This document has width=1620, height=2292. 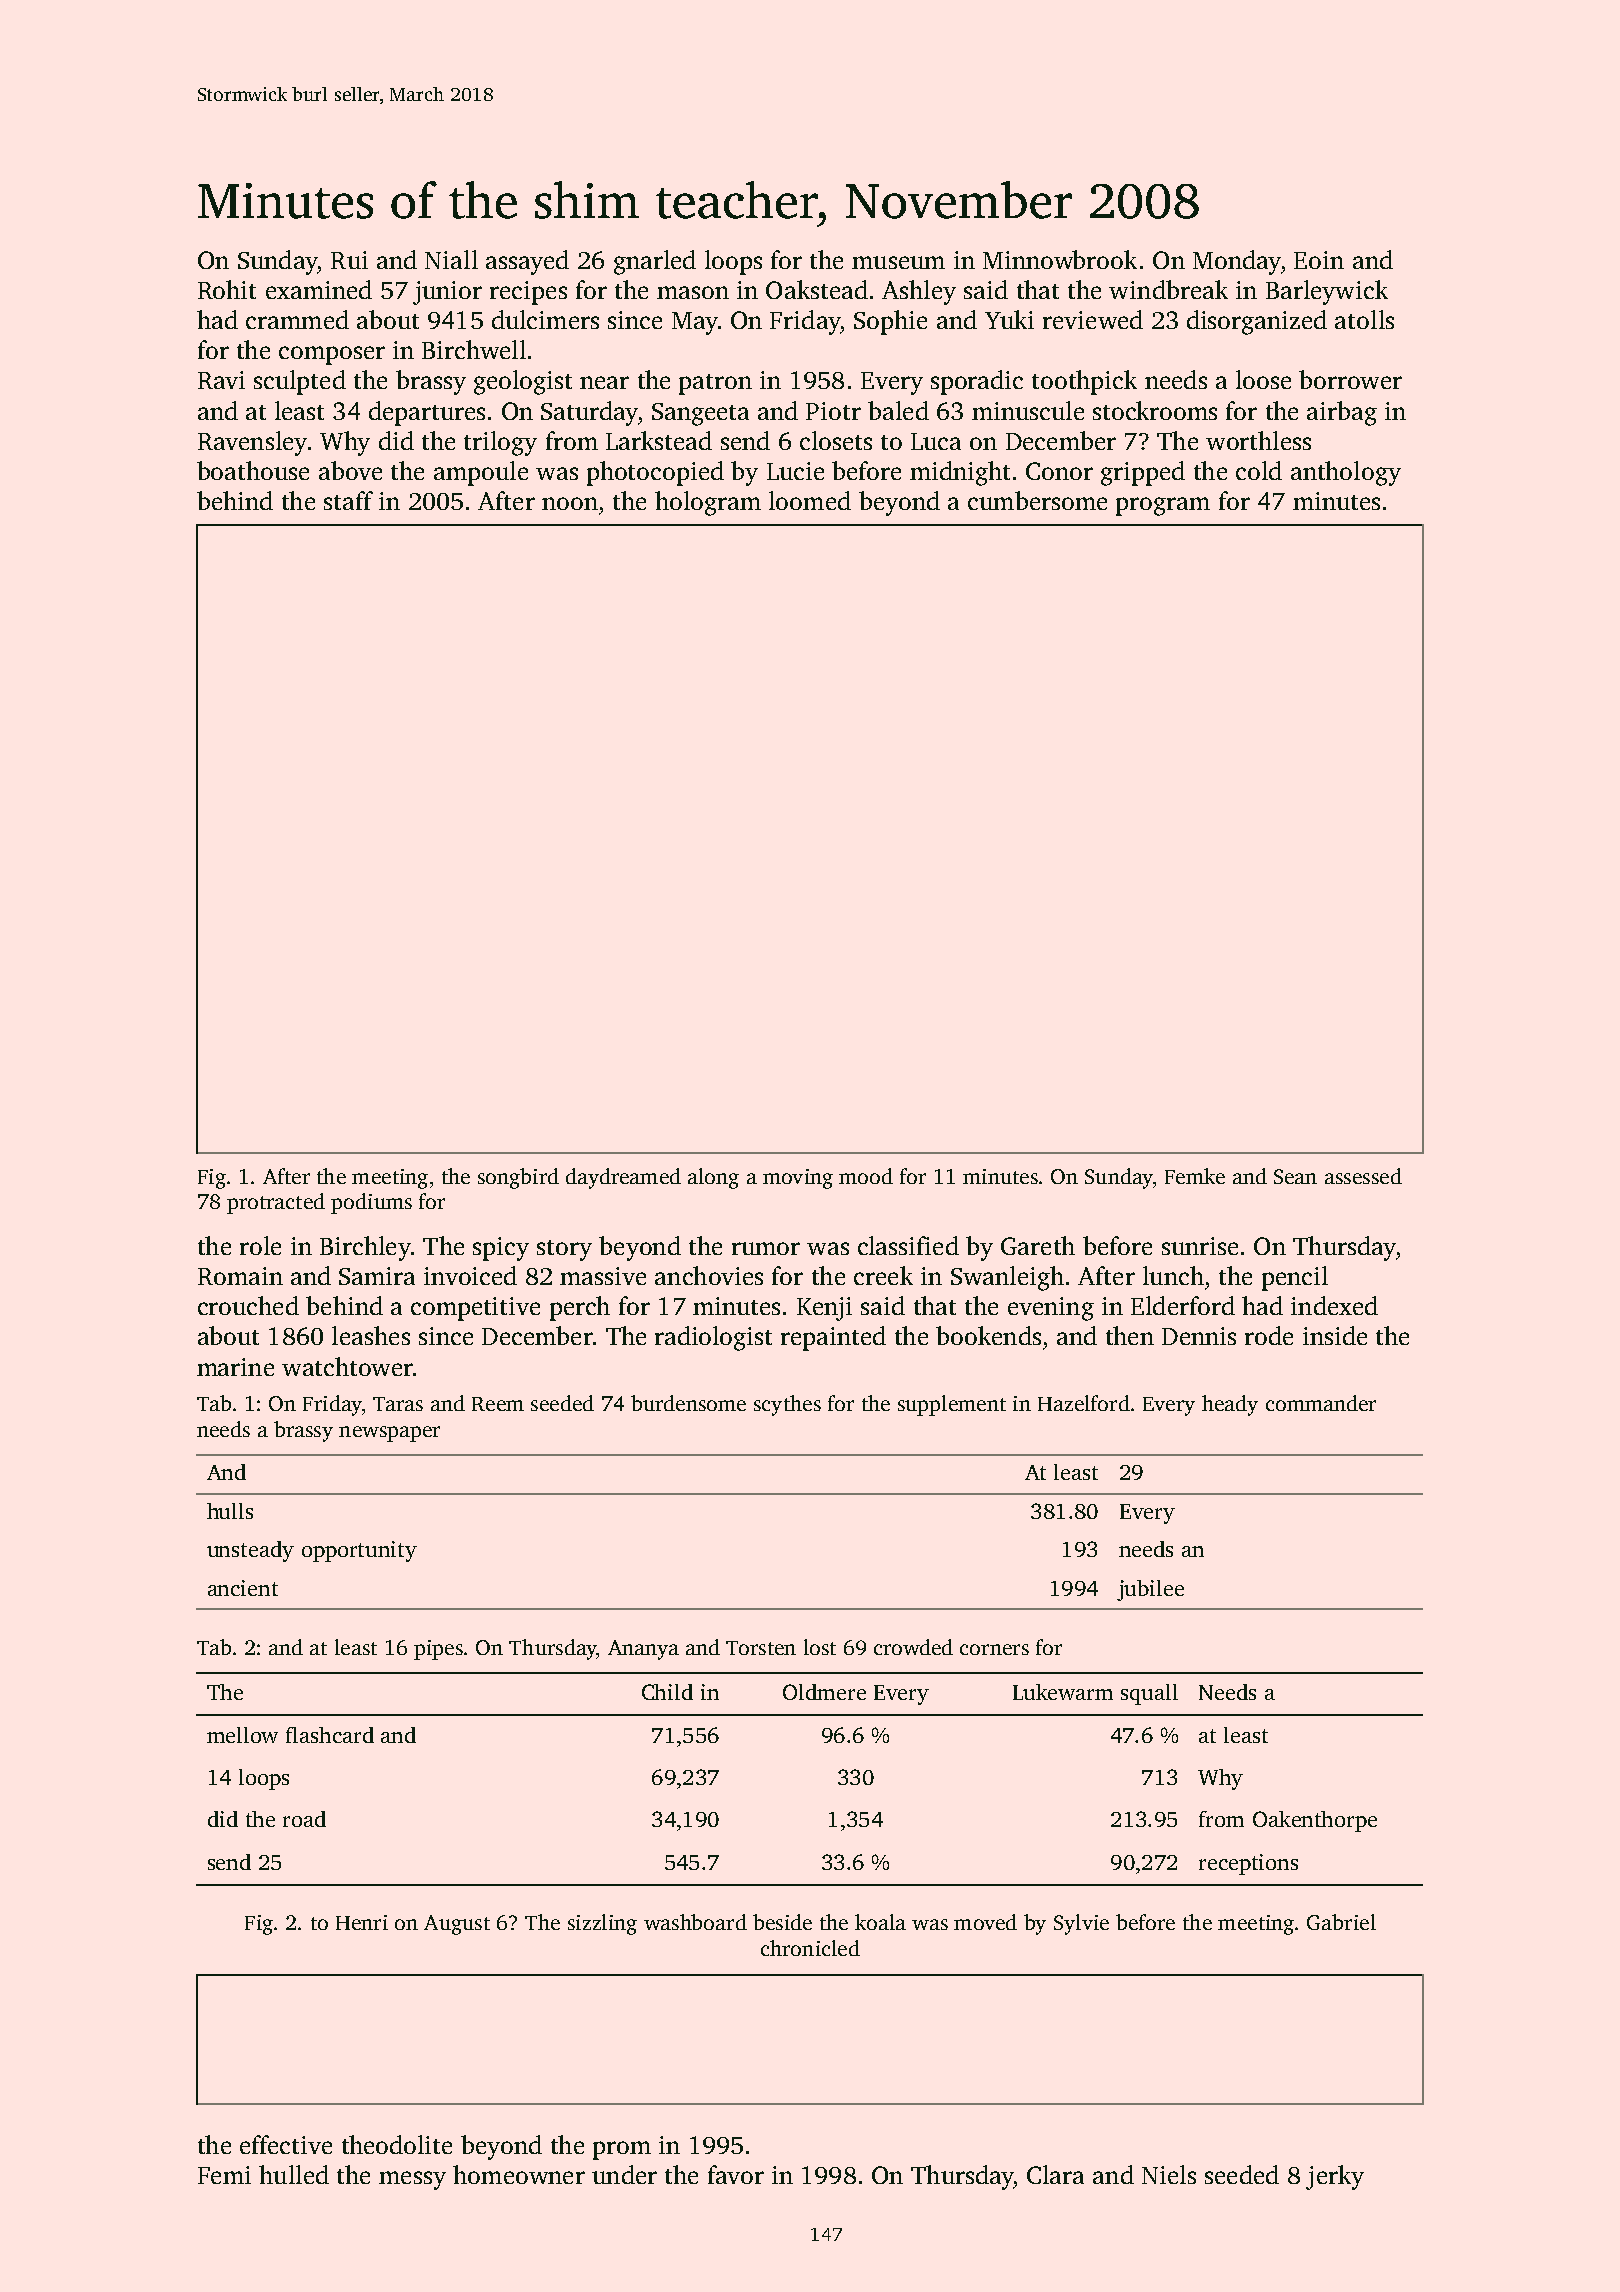 What do you see at coordinates (736, 2174) in the document?
I see `favor` at bounding box center [736, 2174].
